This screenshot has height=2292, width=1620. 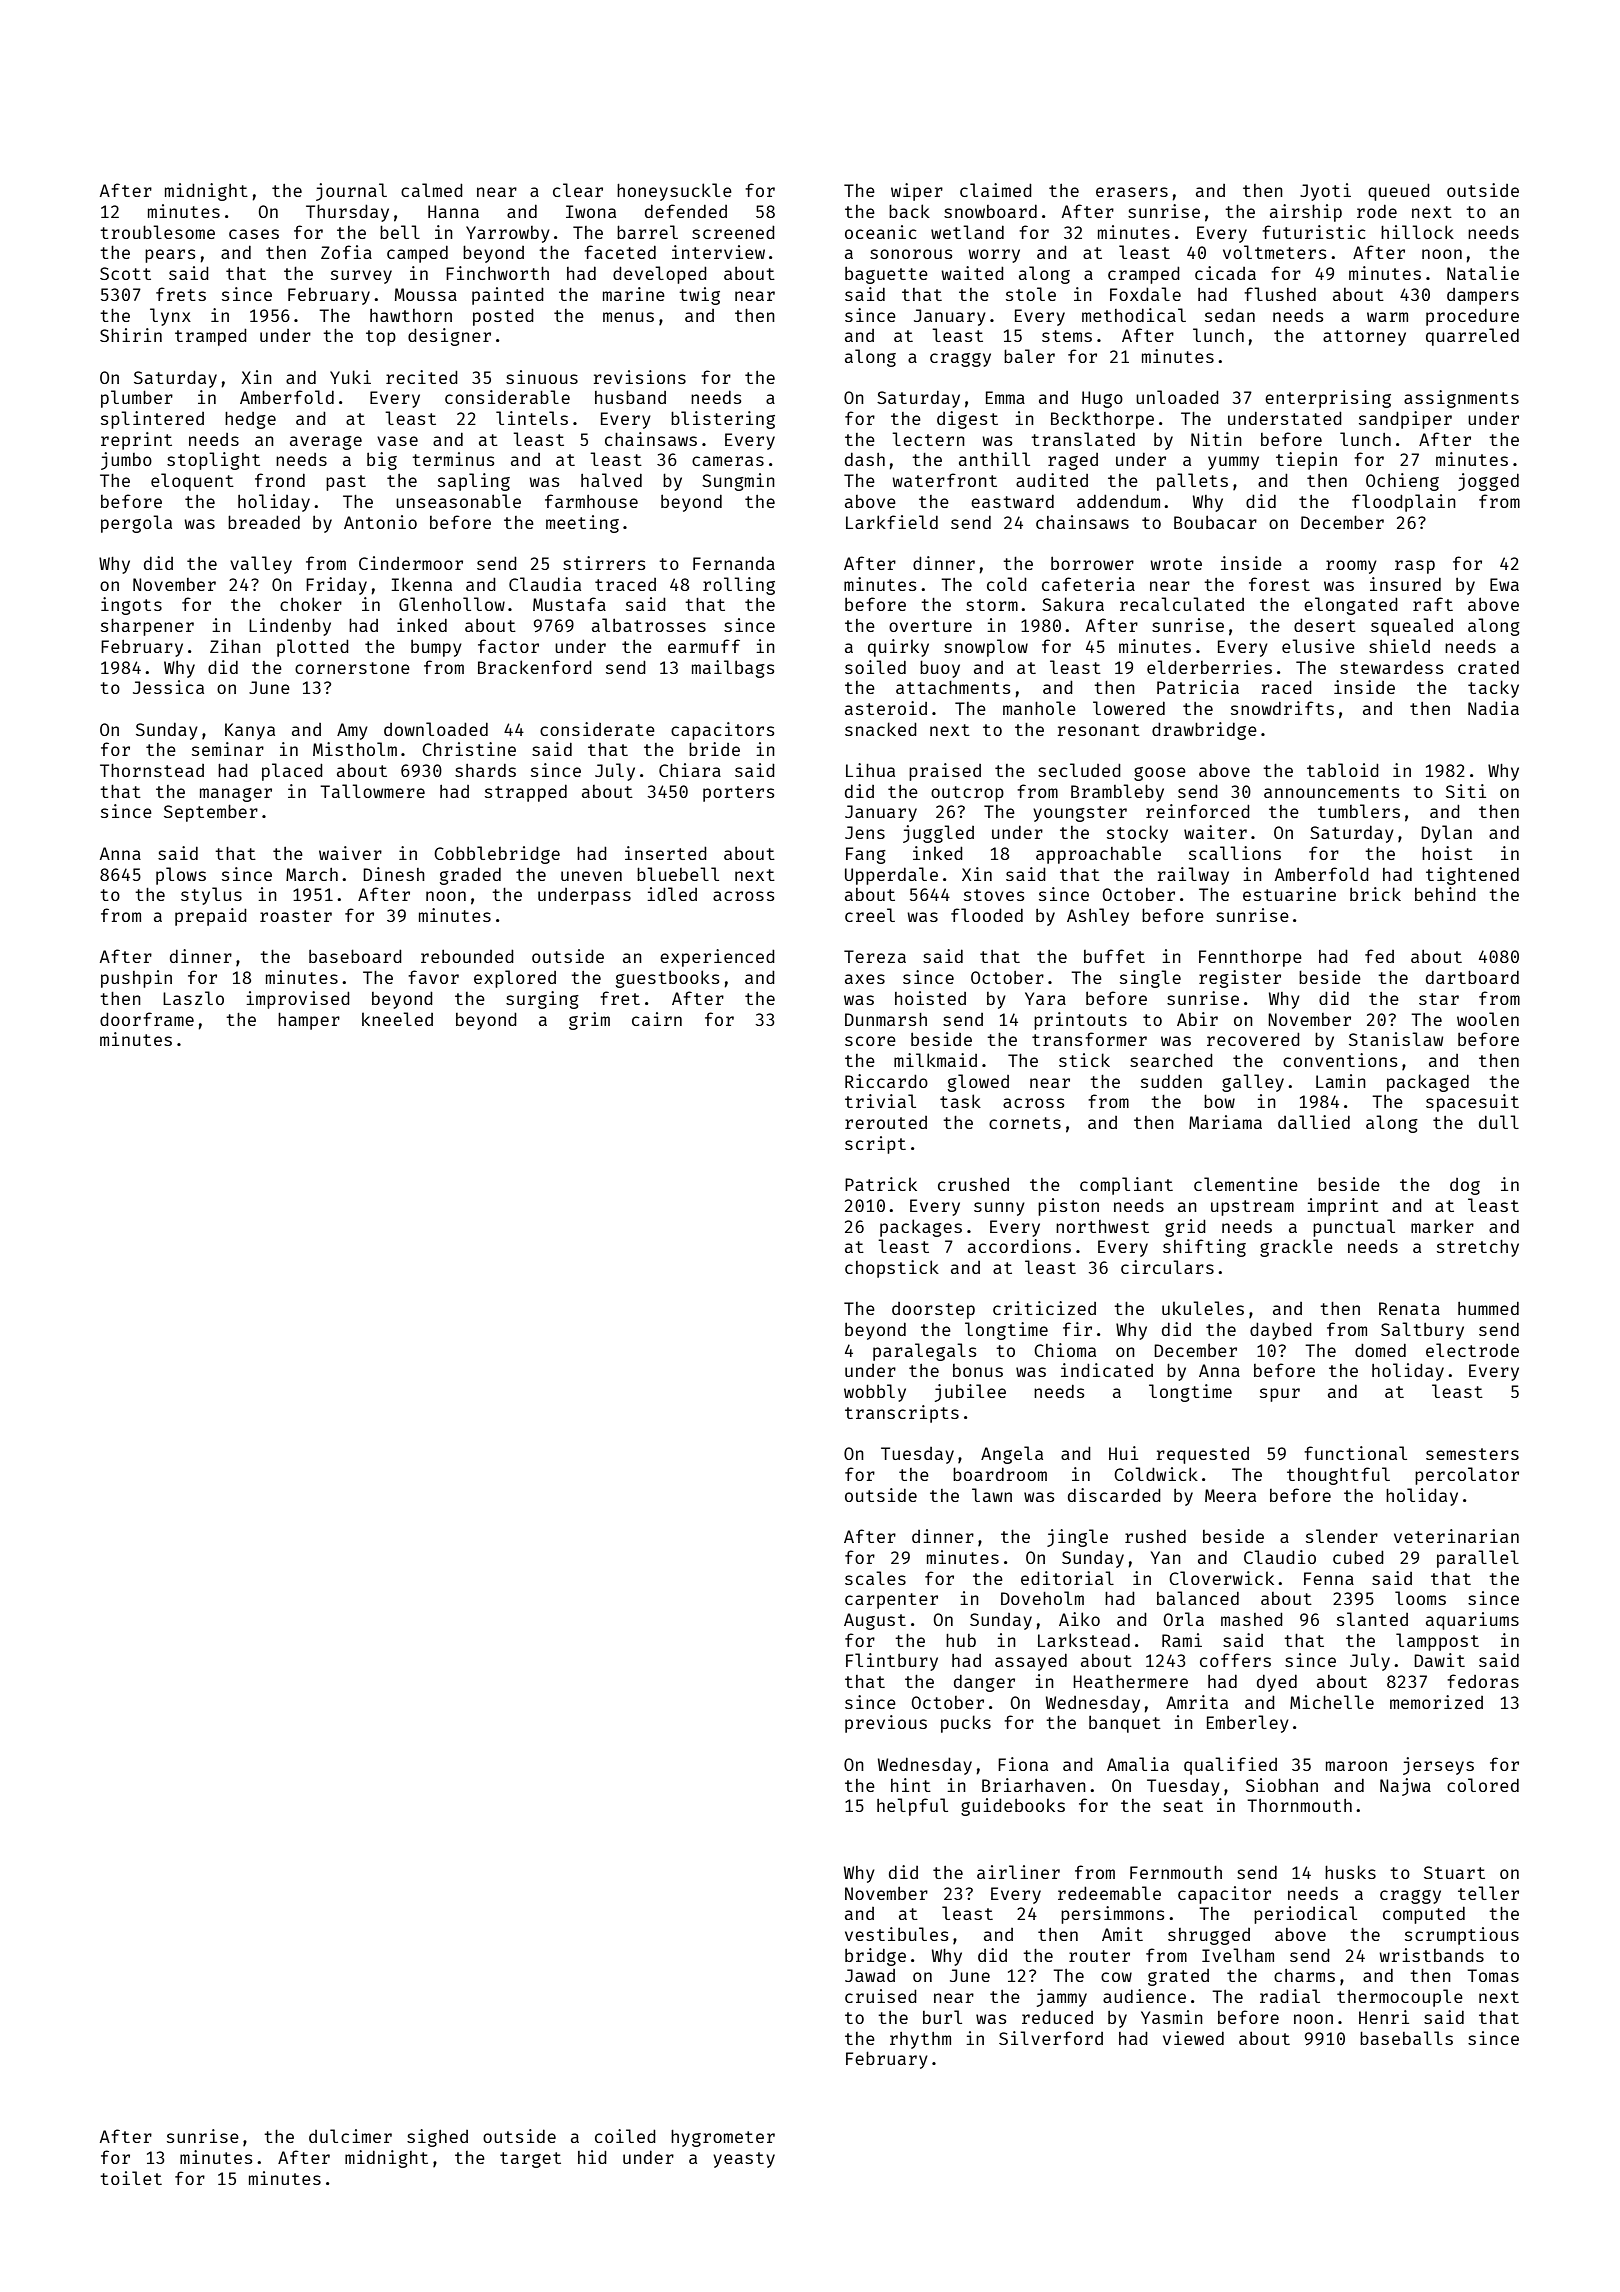 I want to click on Thornmouth, so click(x=1299, y=1805).
